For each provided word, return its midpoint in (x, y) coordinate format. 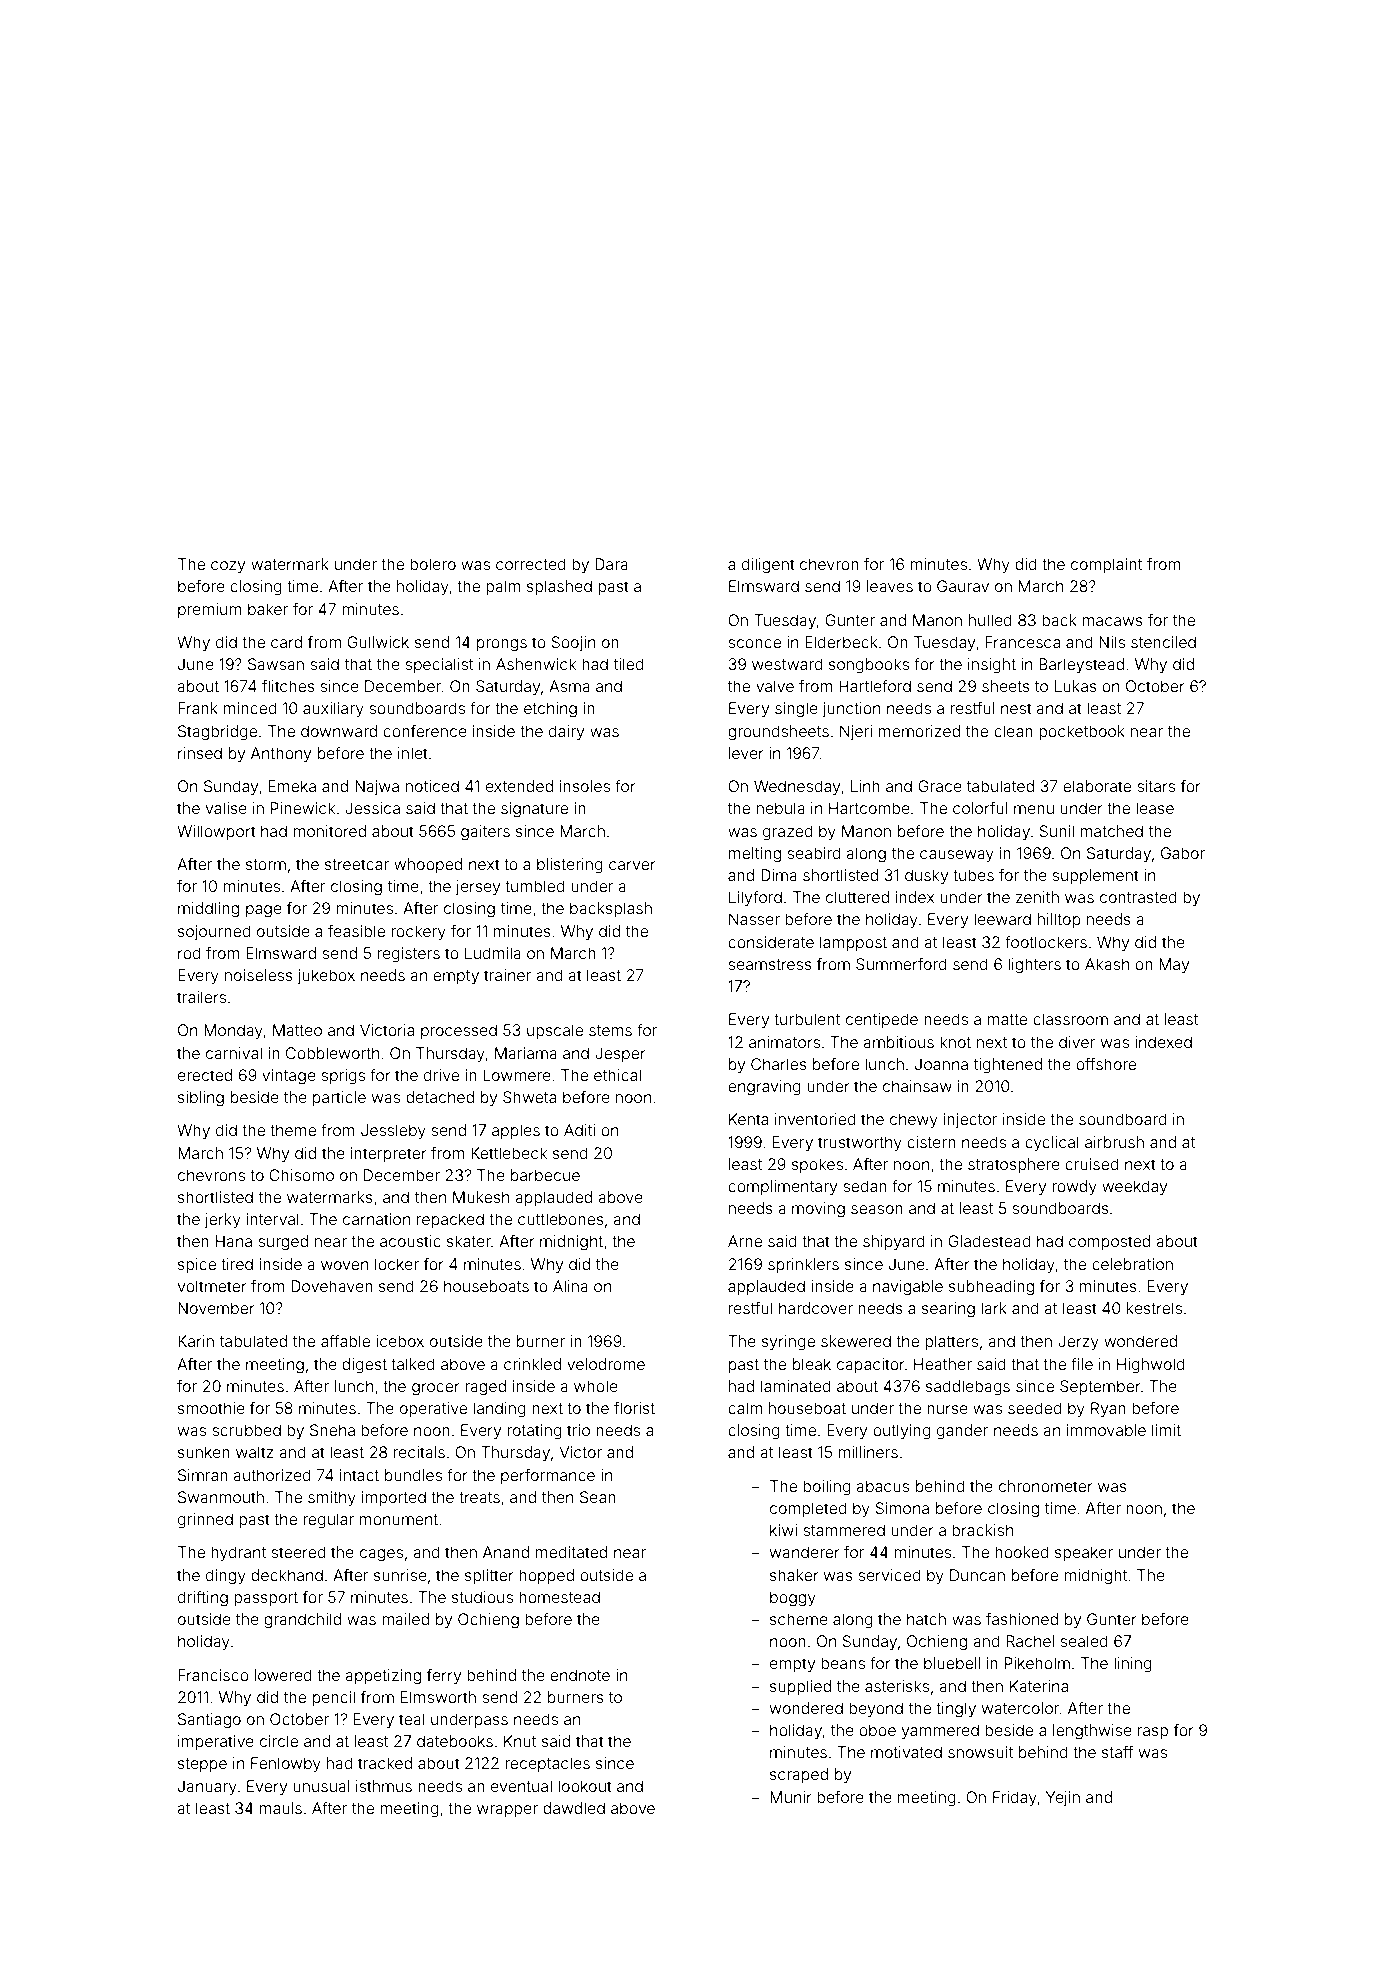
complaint (1106, 565)
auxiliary (333, 710)
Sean (598, 1497)
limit (1166, 1430)
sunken (204, 1452)
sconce (754, 643)
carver (632, 865)
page (264, 911)
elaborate (1097, 786)
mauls (281, 1808)
